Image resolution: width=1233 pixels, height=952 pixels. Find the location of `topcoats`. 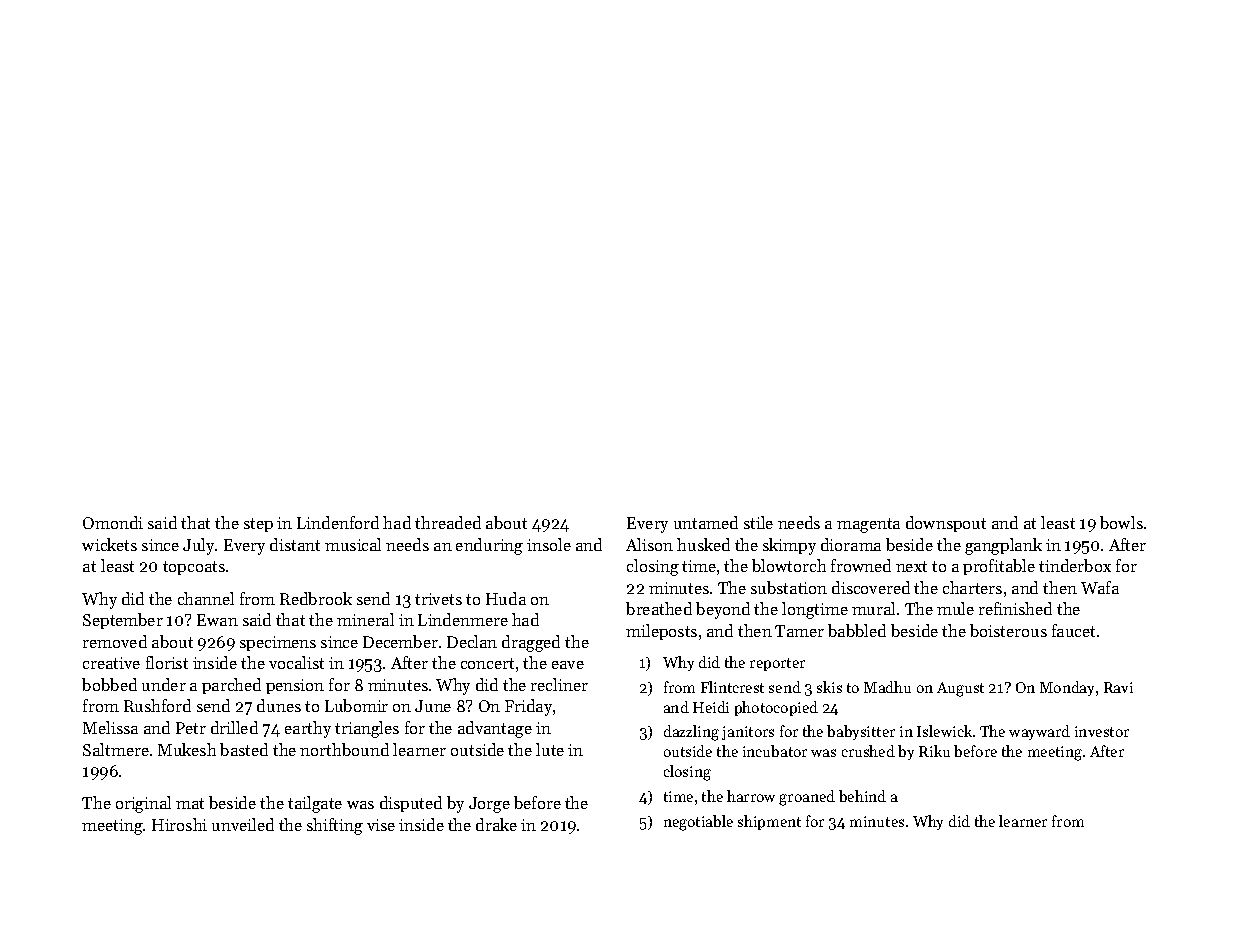

topcoats is located at coordinates (194, 568).
